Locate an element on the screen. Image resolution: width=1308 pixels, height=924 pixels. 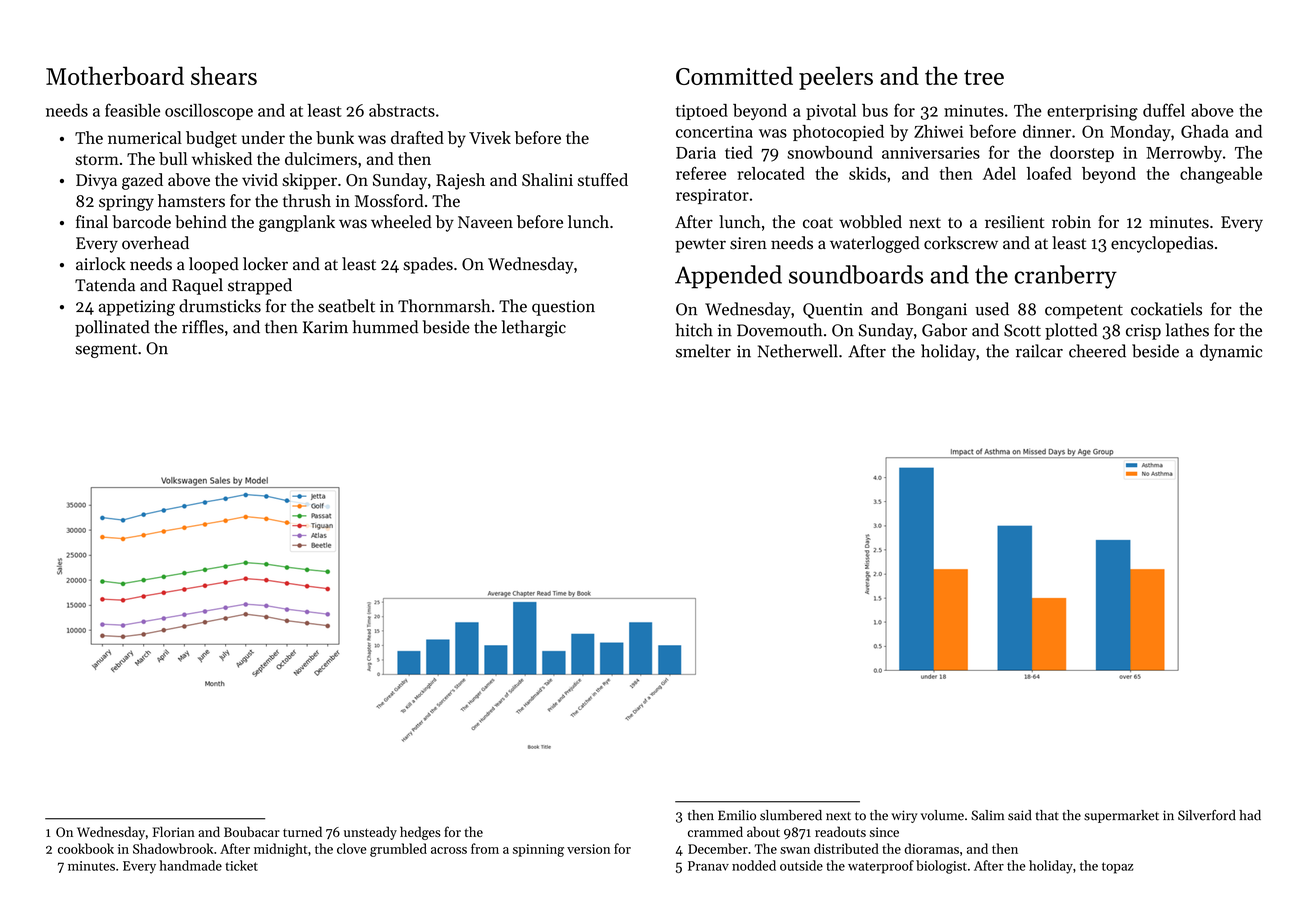
smelter is located at coordinates (703, 351).
